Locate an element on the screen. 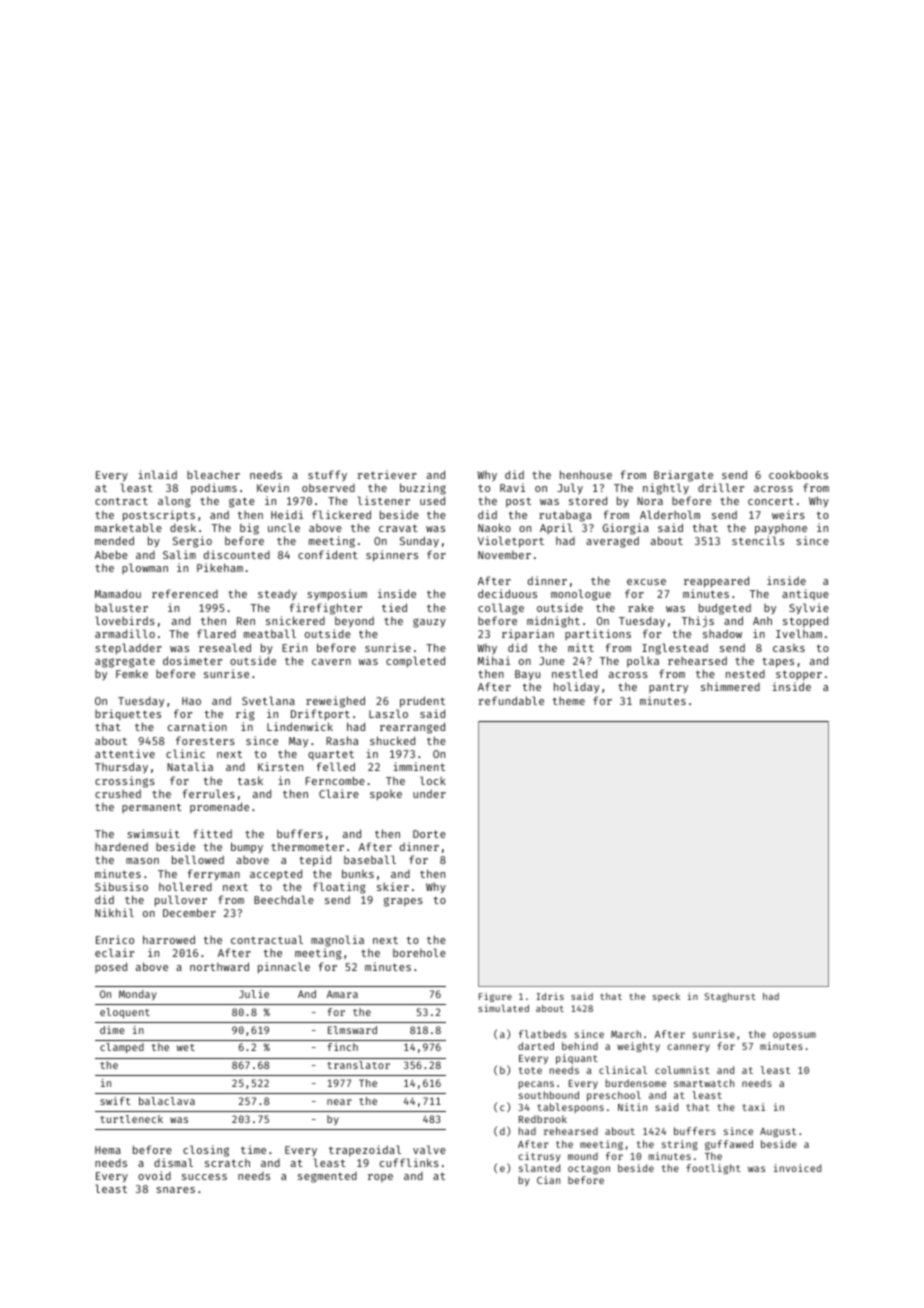 This screenshot has width=924, height=1308. snares is located at coordinates (175, 1190).
